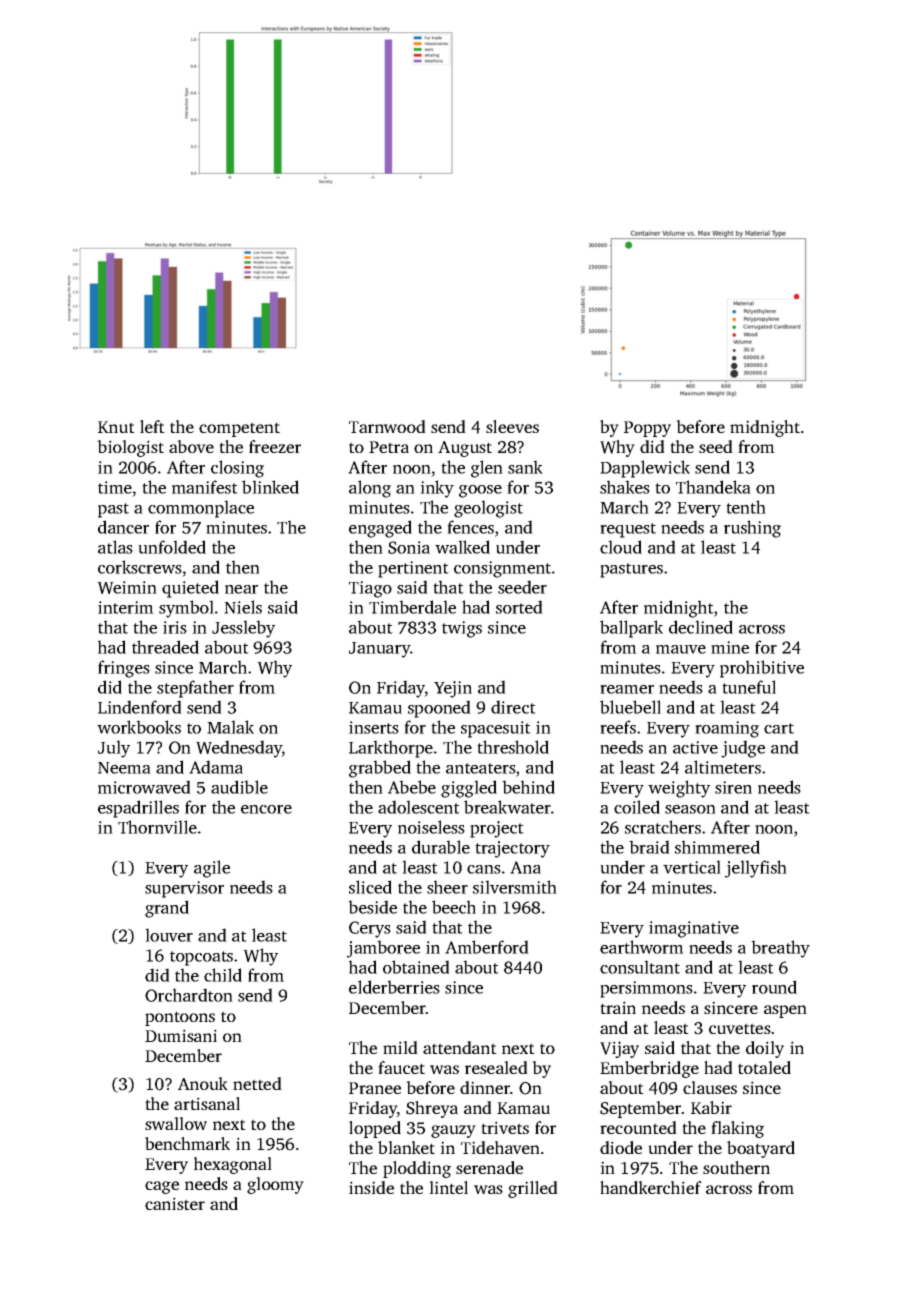  I want to click on walked, so click(462, 547).
